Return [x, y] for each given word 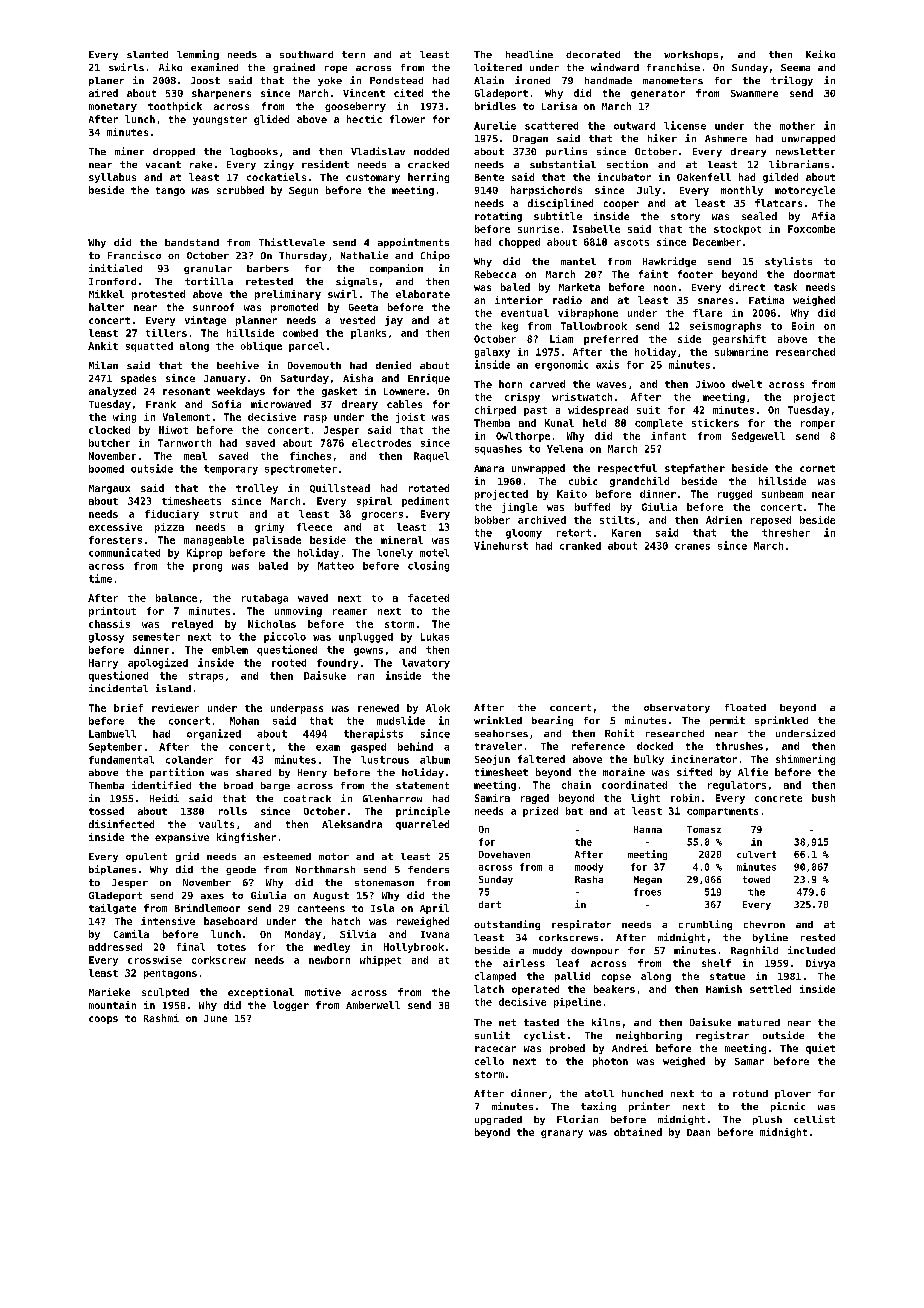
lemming [198, 55]
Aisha [358, 378]
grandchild [639, 482]
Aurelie [495, 125]
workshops [691, 55]
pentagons [170, 974]
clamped [495, 977]
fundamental [121, 760]
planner [256, 321]
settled [770, 989]
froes [647, 892]
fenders [428, 869]
